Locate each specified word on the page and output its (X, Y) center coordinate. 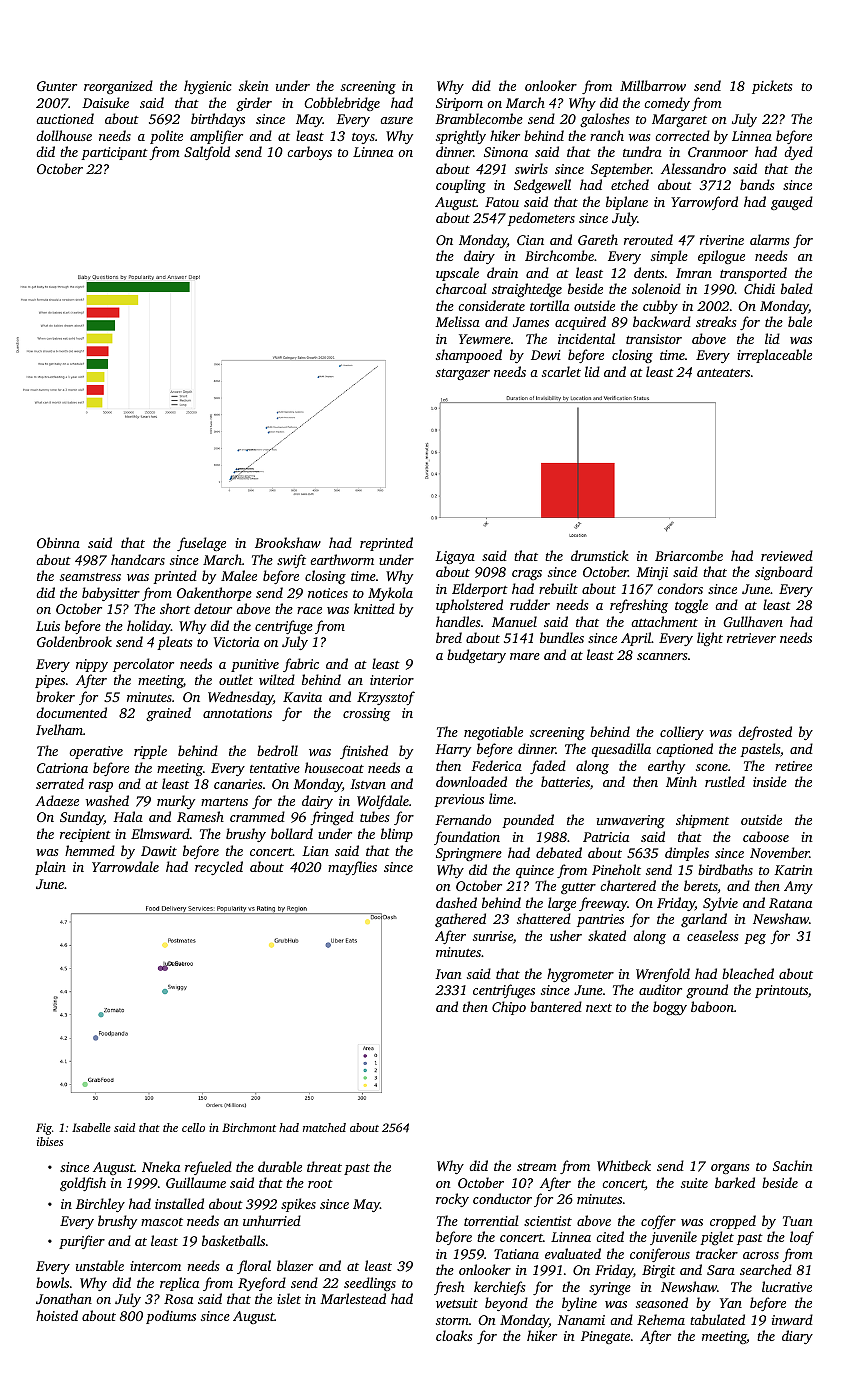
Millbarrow (653, 85)
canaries (238, 784)
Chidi (759, 288)
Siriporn (459, 104)
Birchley (100, 1205)
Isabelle (91, 1127)
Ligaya (455, 557)
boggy (670, 1008)
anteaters (723, 373)
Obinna (58, 542)
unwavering (631, 821)
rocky (452, 1200)
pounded (528, 821)
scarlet (561, 371)
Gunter (57, 86)
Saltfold (207, 153)
